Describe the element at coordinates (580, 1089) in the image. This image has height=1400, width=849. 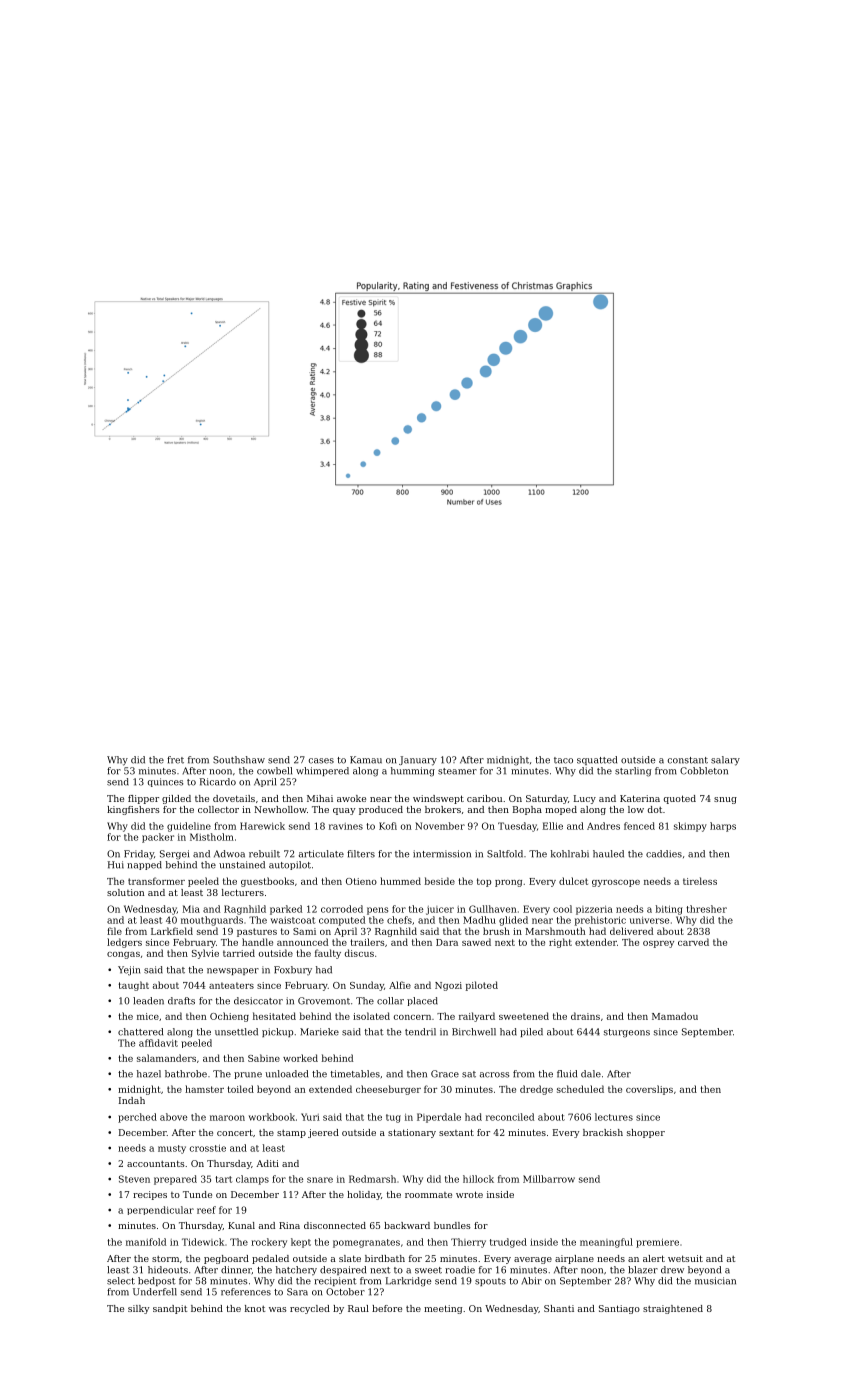
I see `scheduled` at that location.
